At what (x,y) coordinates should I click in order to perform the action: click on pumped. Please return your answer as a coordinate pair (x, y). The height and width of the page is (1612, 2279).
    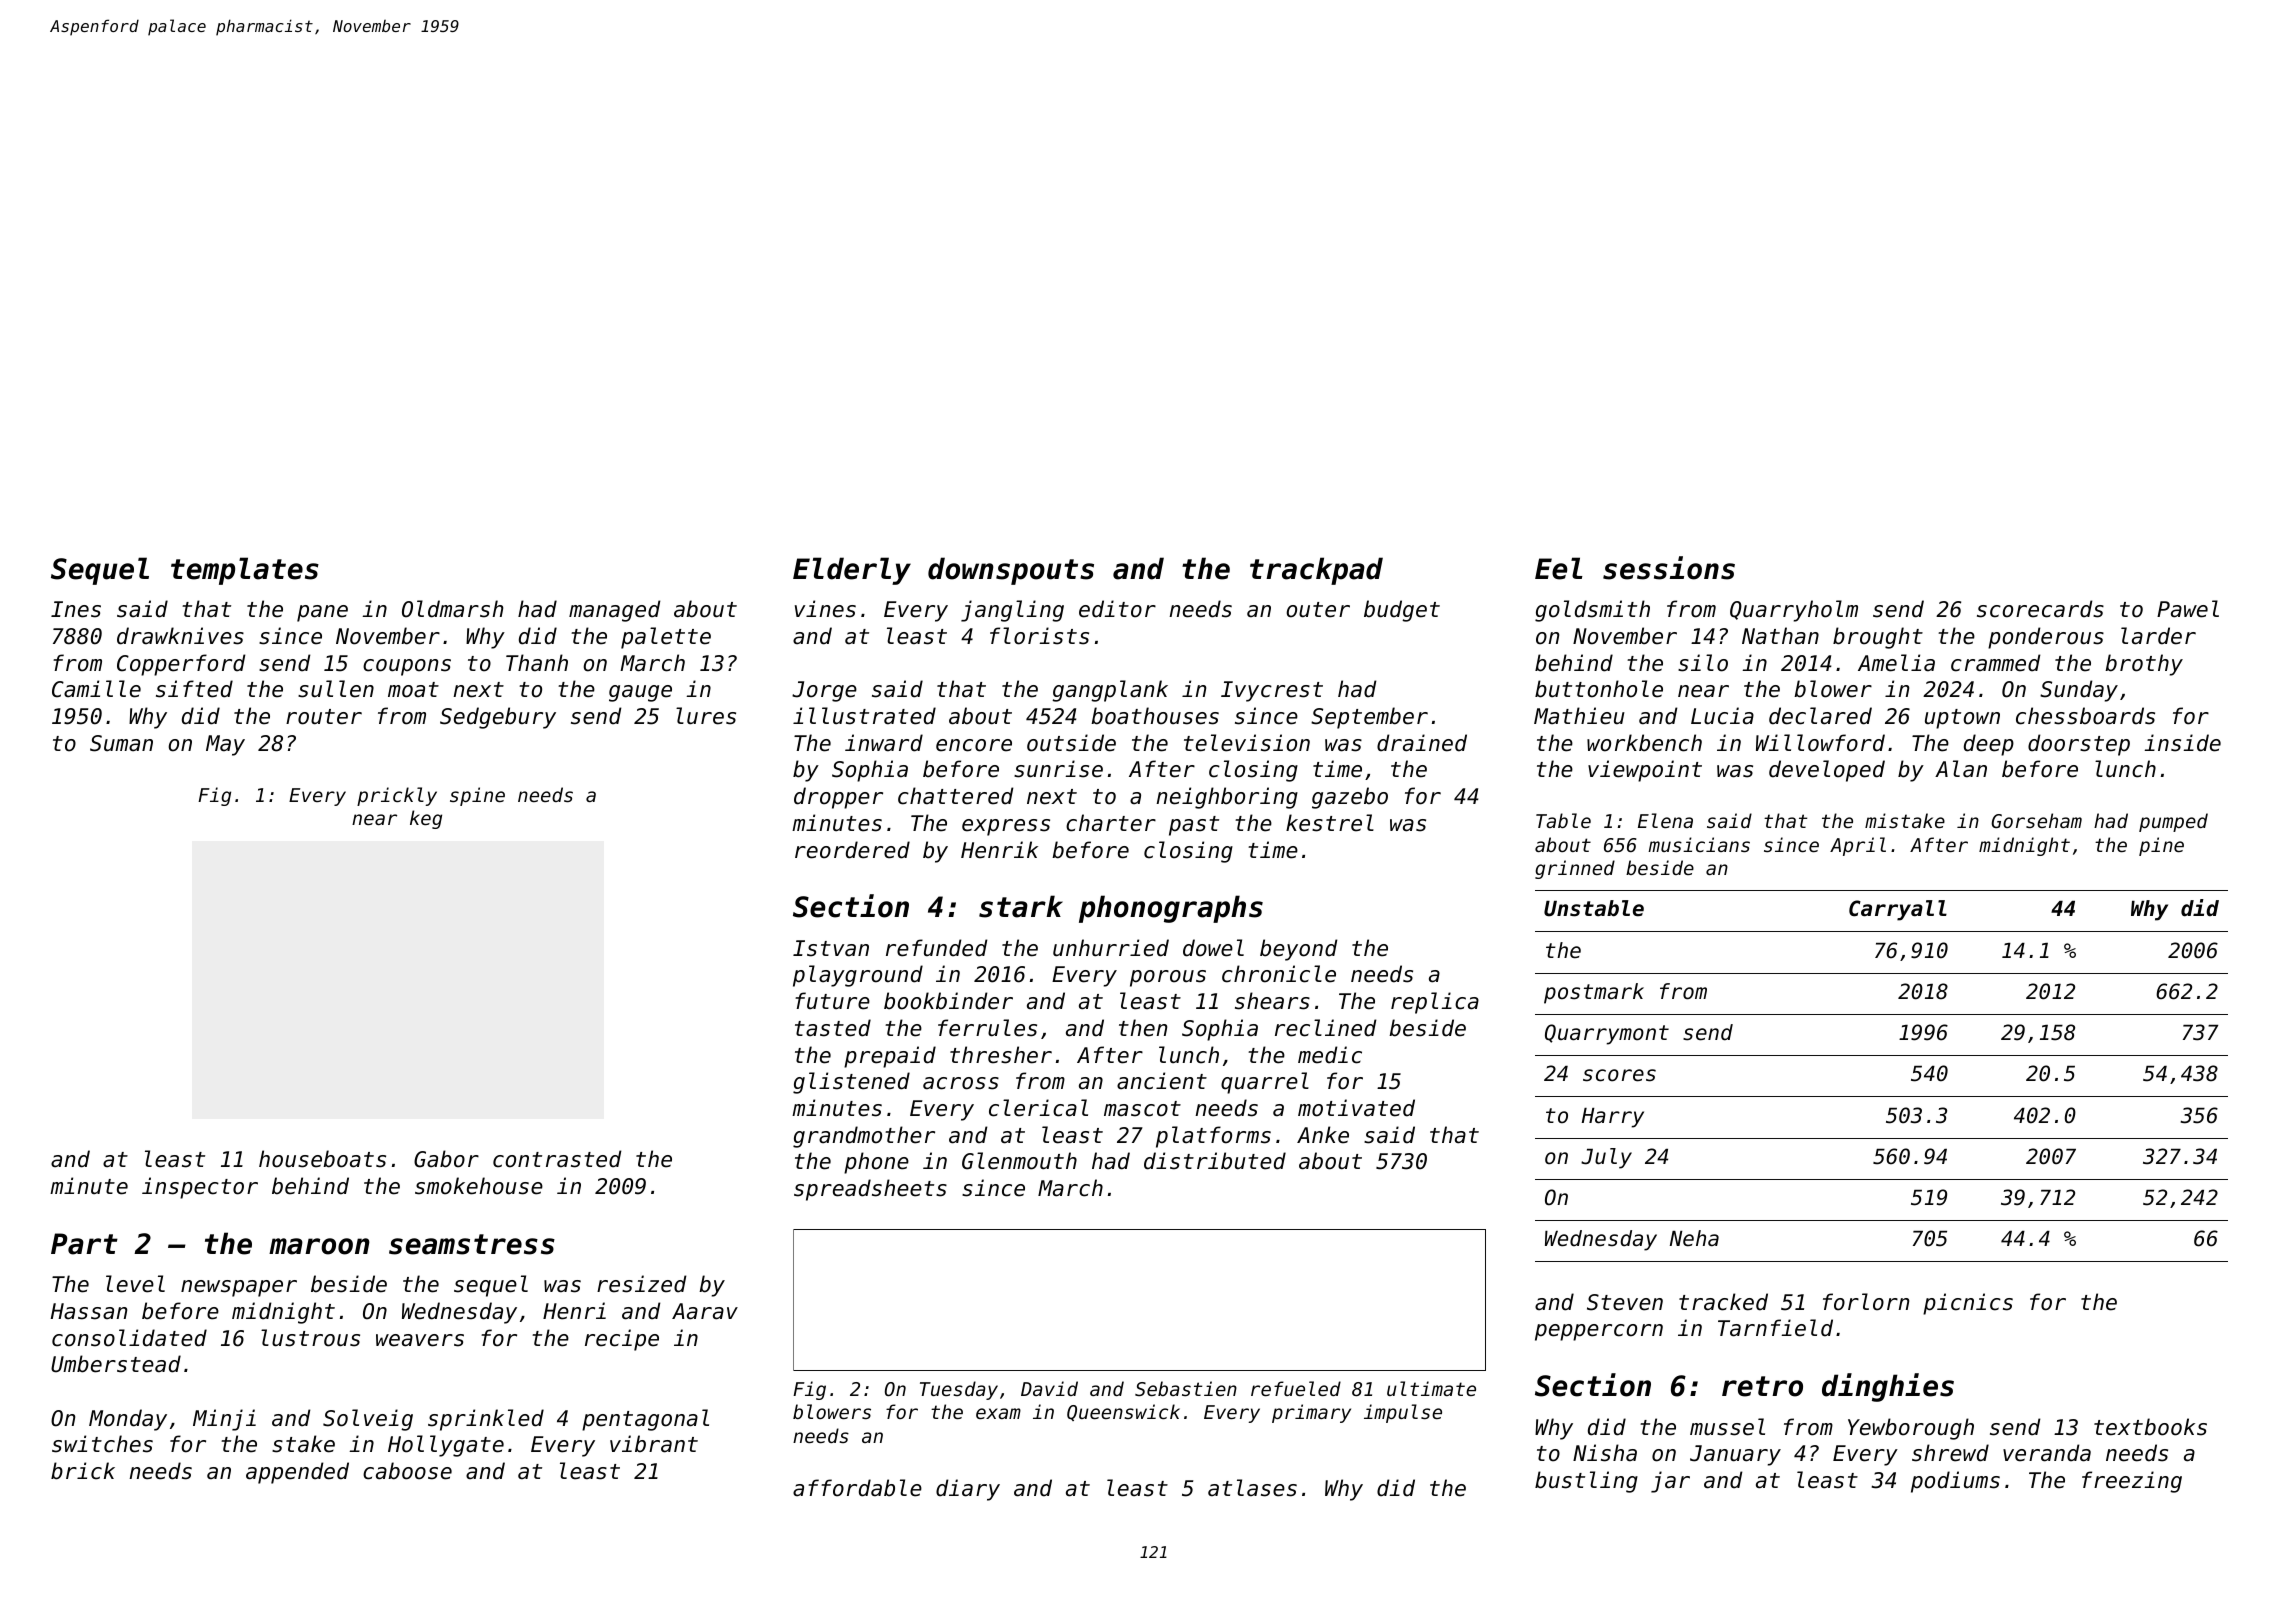
    Looking at the image, I should click on (2173, 822).
